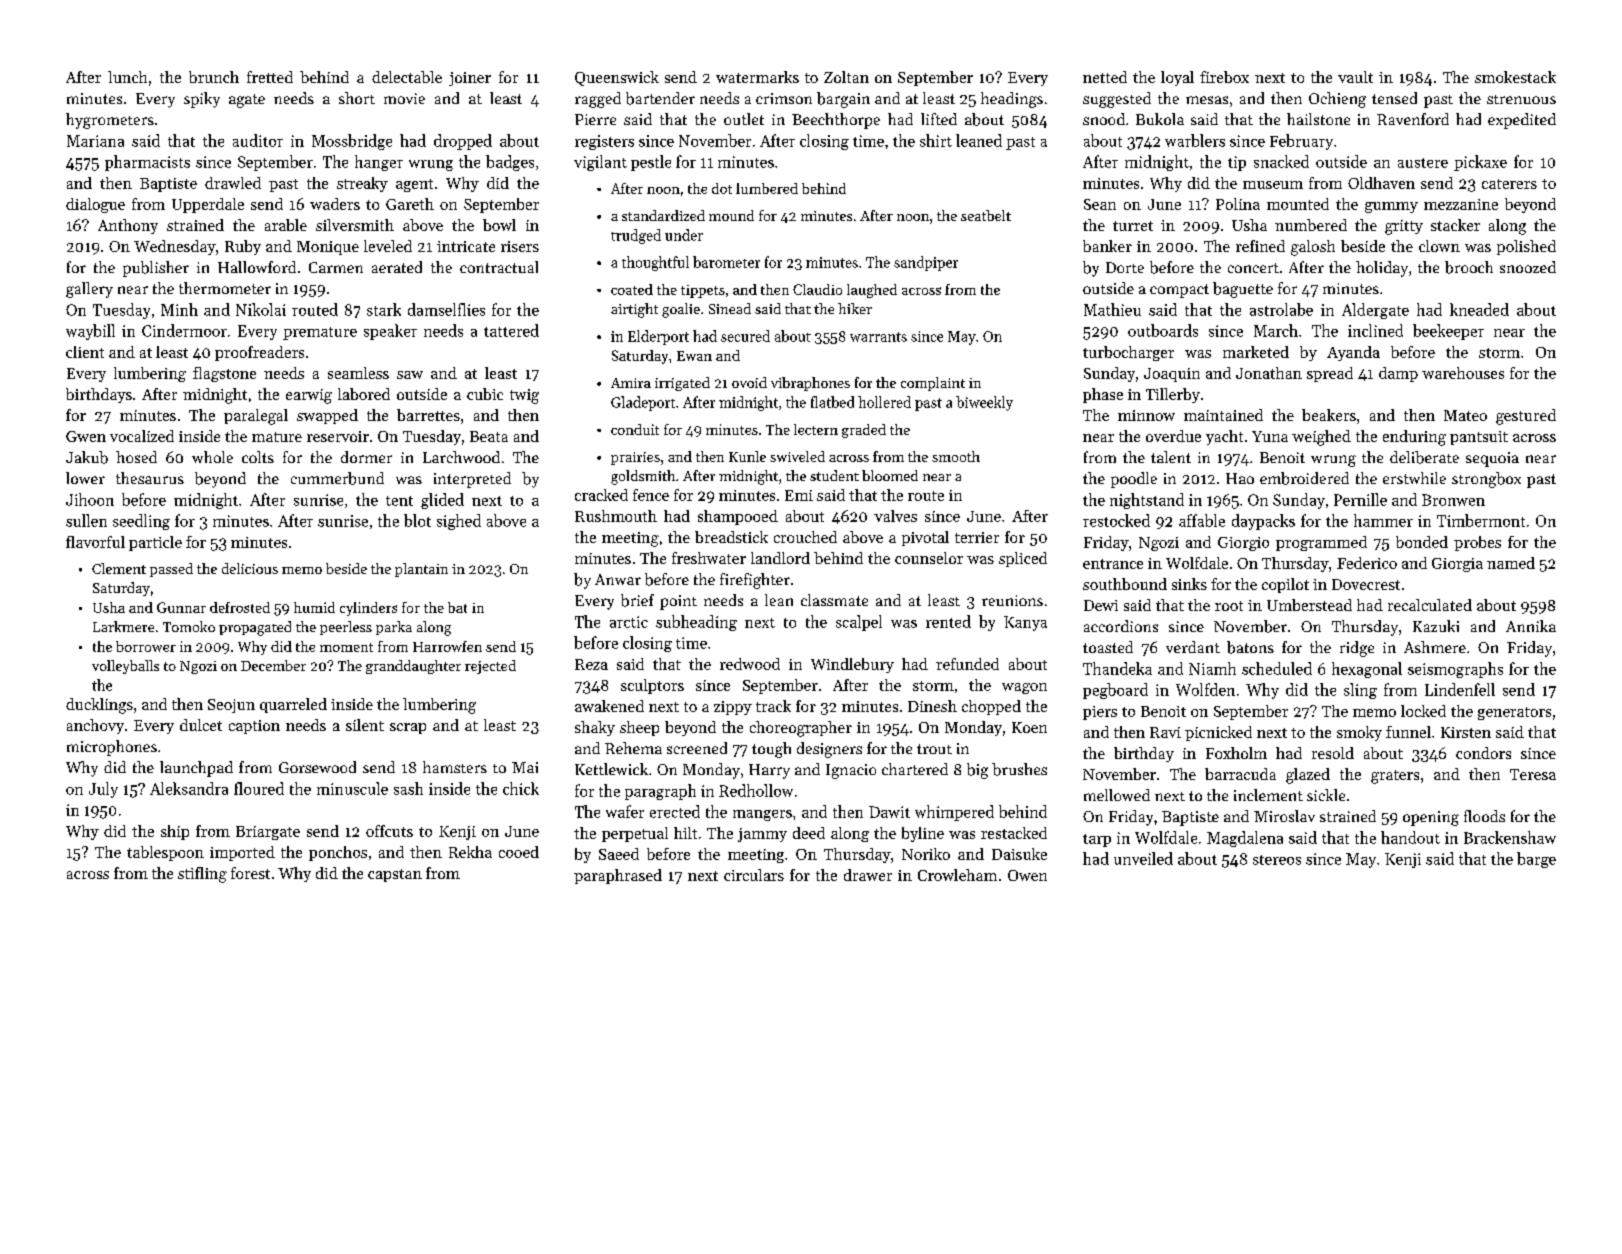 The height and width of the screenshot is (1254, 1622). I want to click on fence, so click(651, 495).
